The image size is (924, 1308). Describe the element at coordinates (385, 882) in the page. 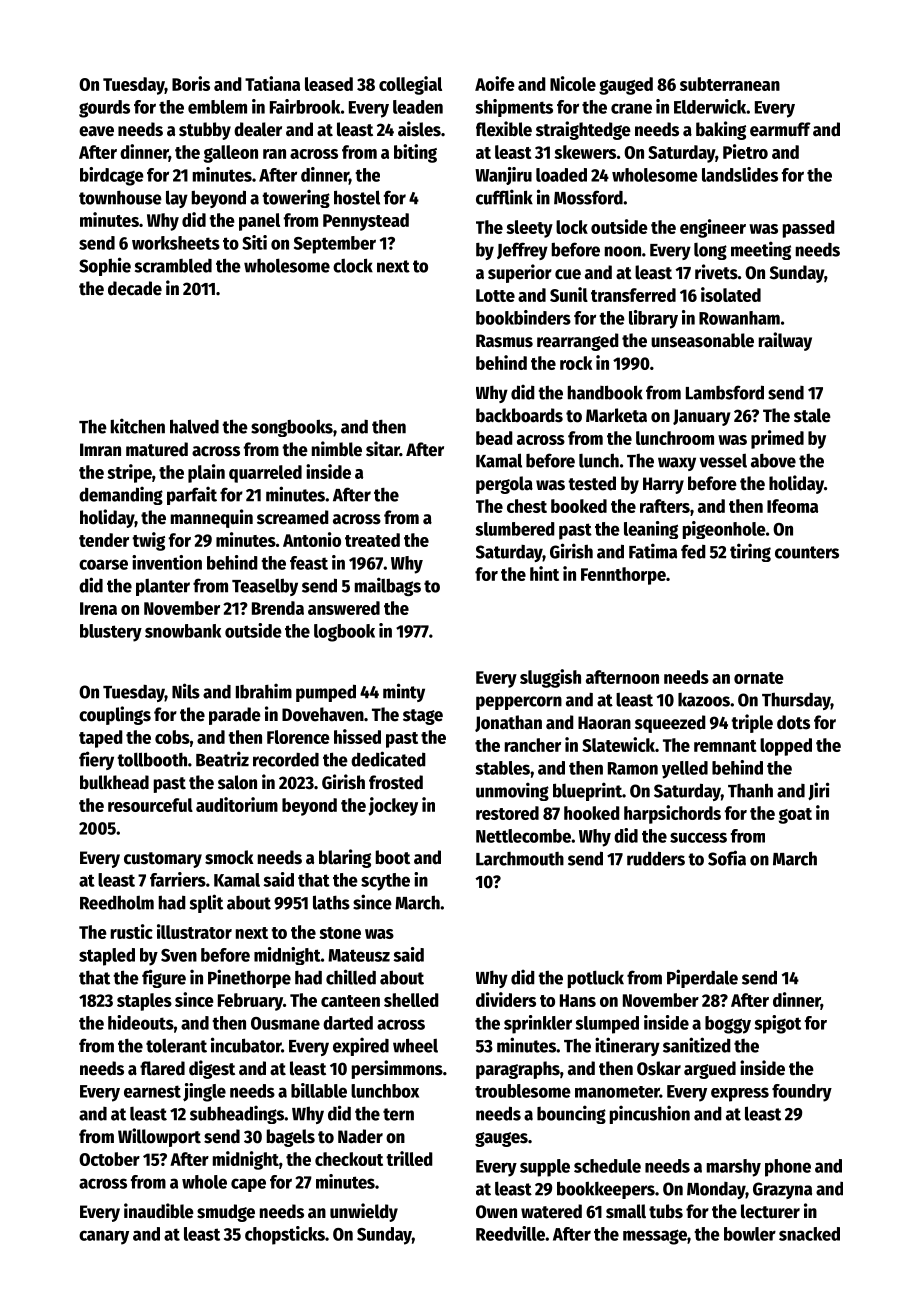

I see `scythe` at that location.
